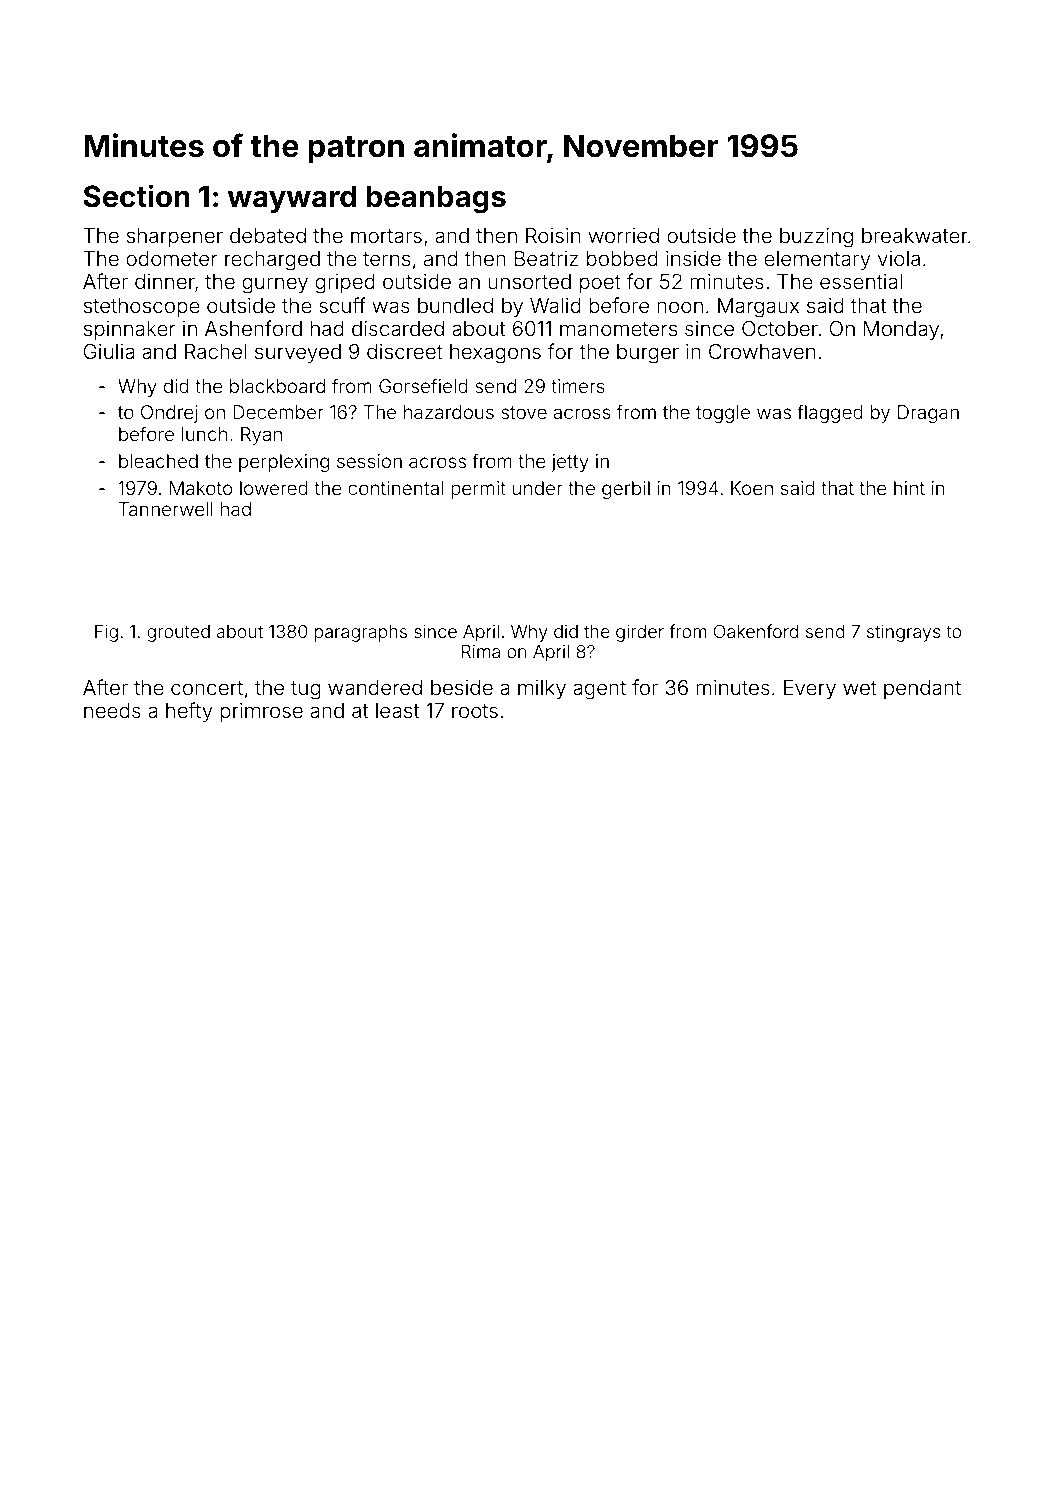 The height and width of the screenshot is (1500, 1056). I want to click on hint, so click(909, 488).
